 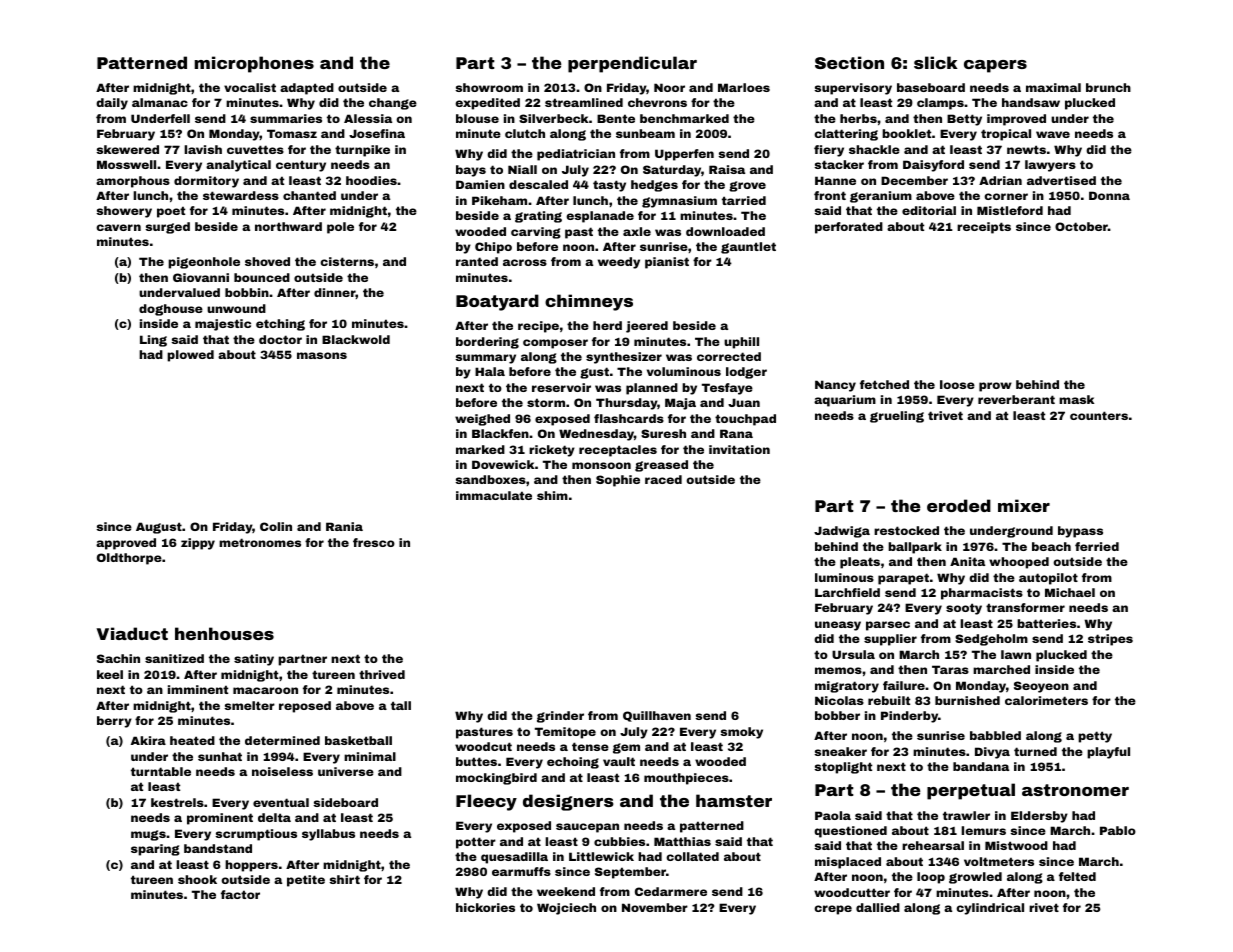 I want to click on carving, so click(x=536, y=233).
